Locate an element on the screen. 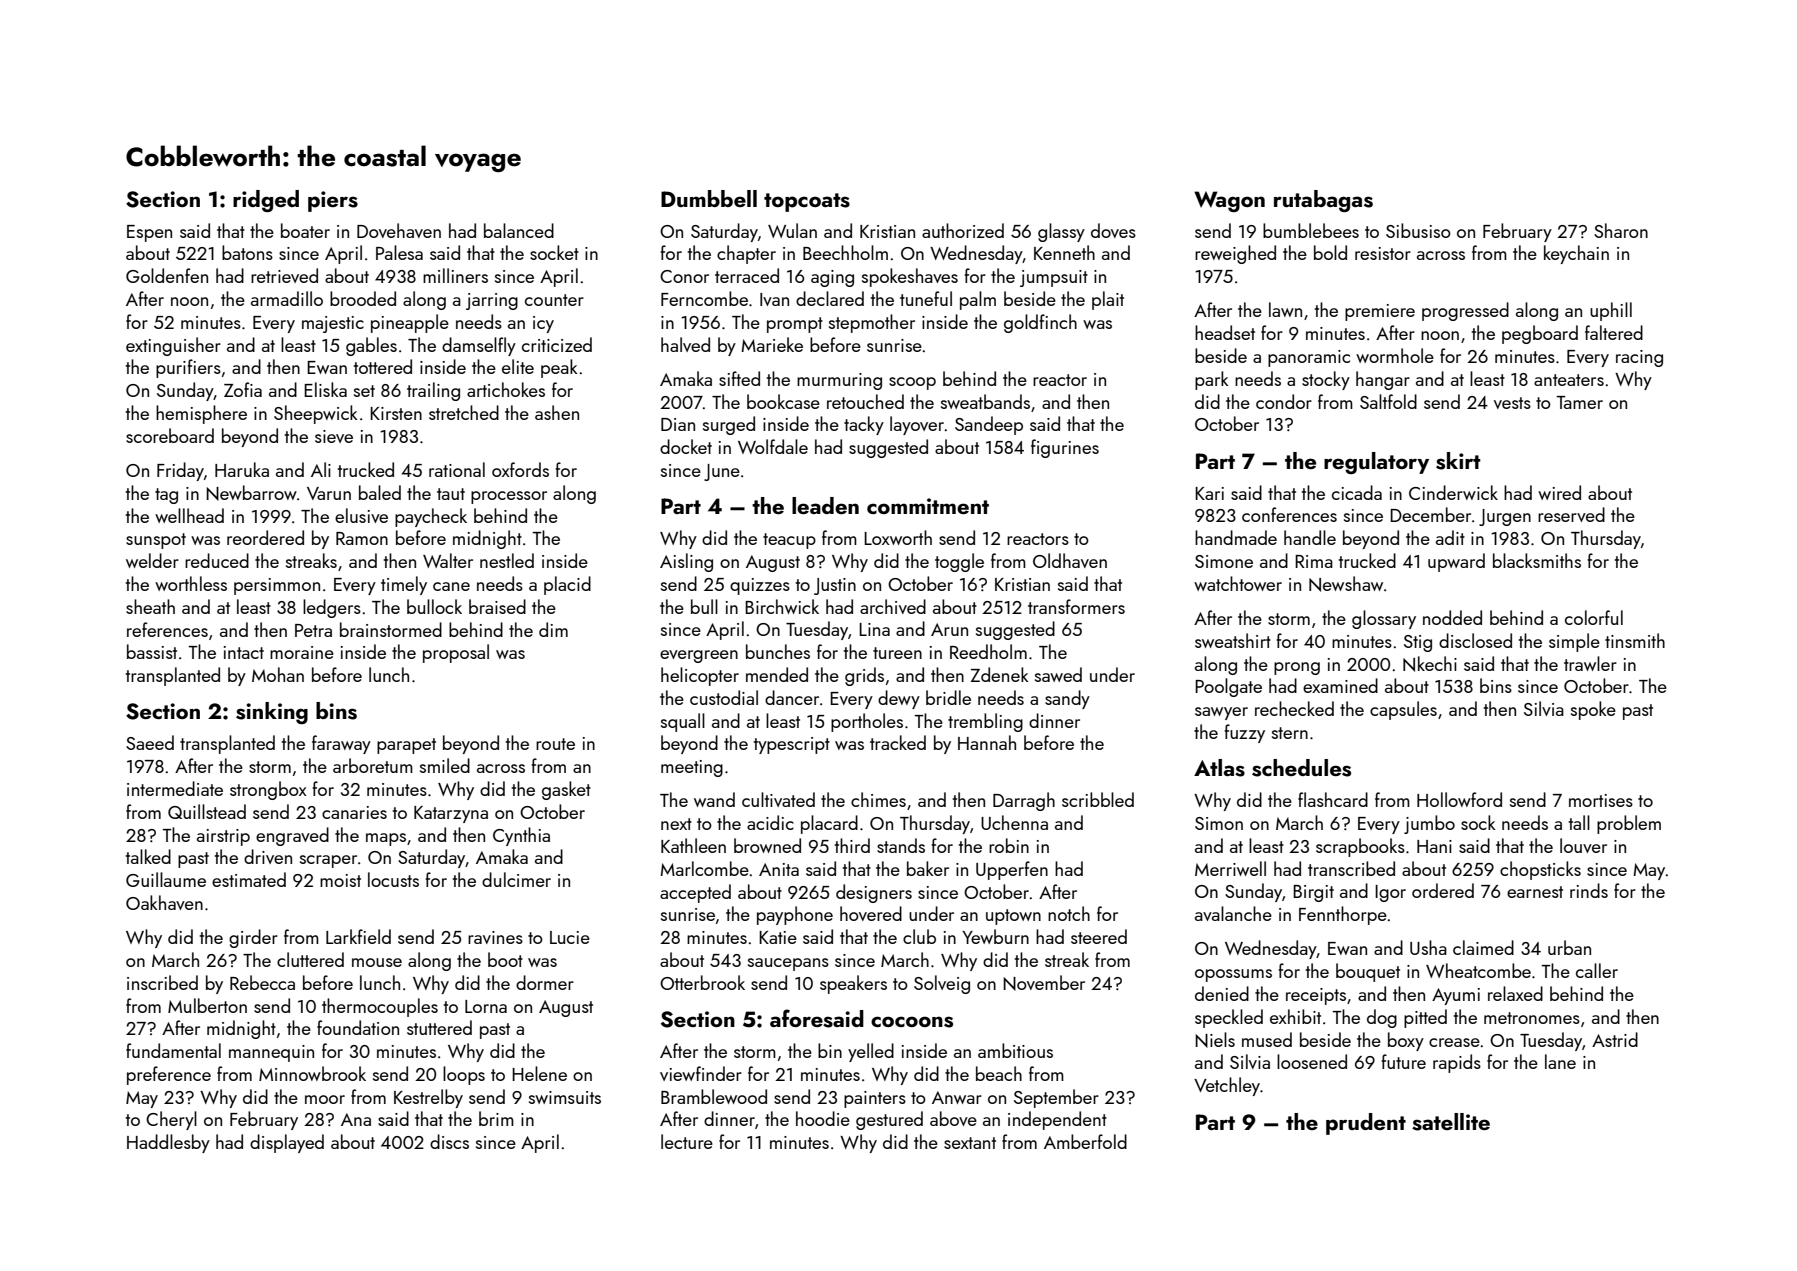 The width and height of the screenshot is (1797, 1271). Tamer is located at coordinates (1580, 402).
